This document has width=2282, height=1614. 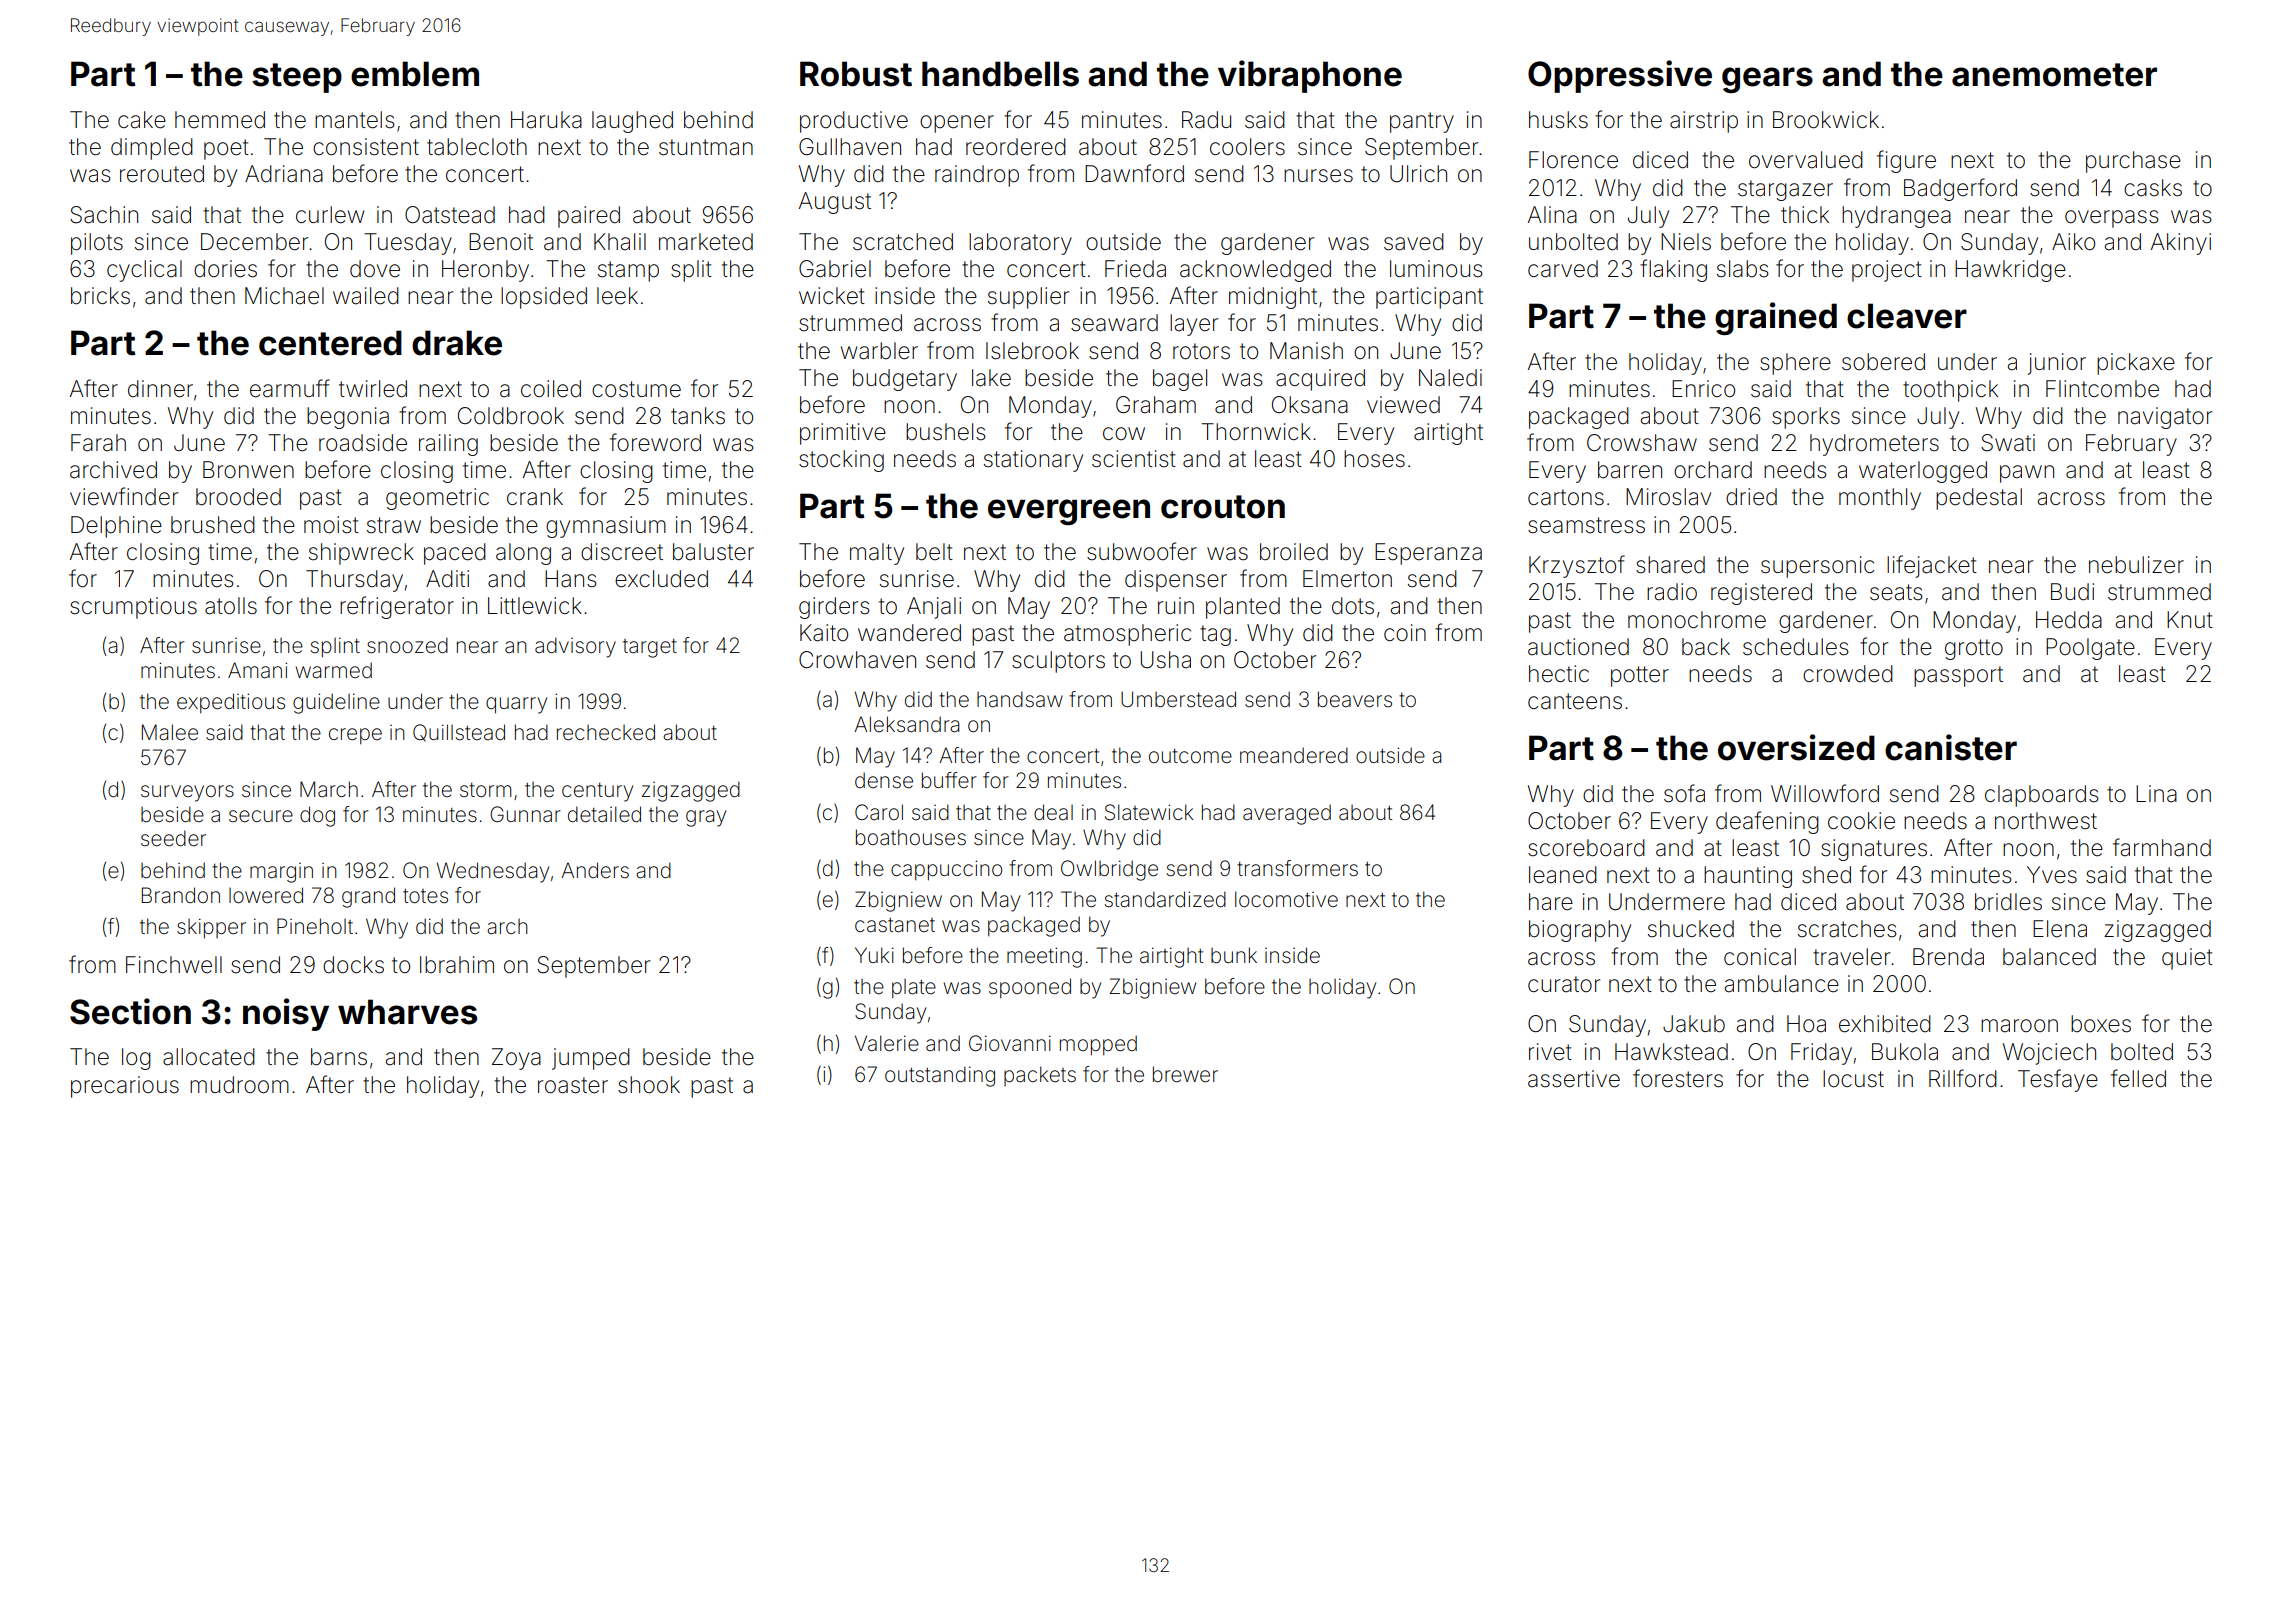 I want to click on curator, so click(x=1564, y=984).
